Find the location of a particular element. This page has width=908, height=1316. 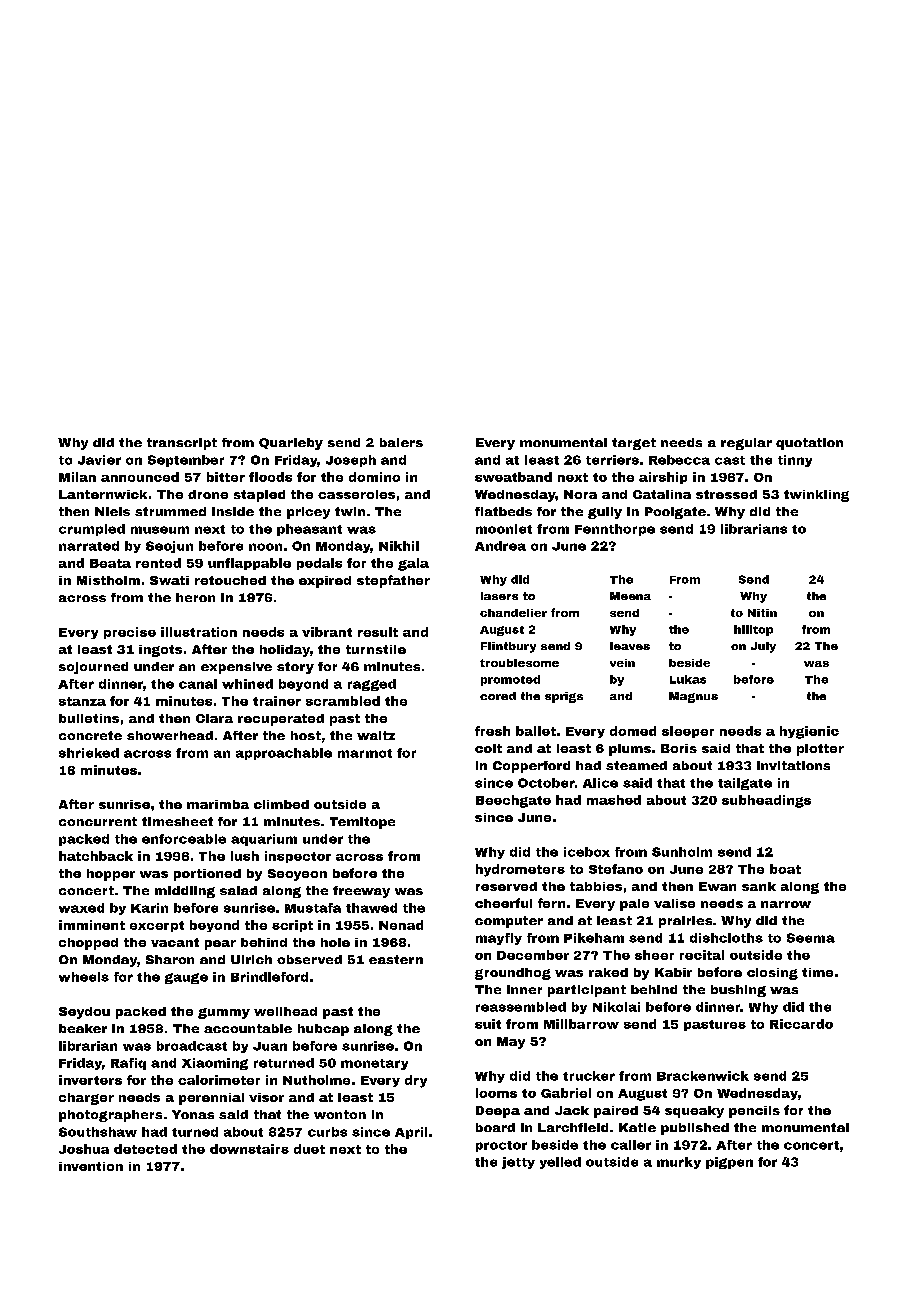

chopped is located at coordinates (88, 944).
